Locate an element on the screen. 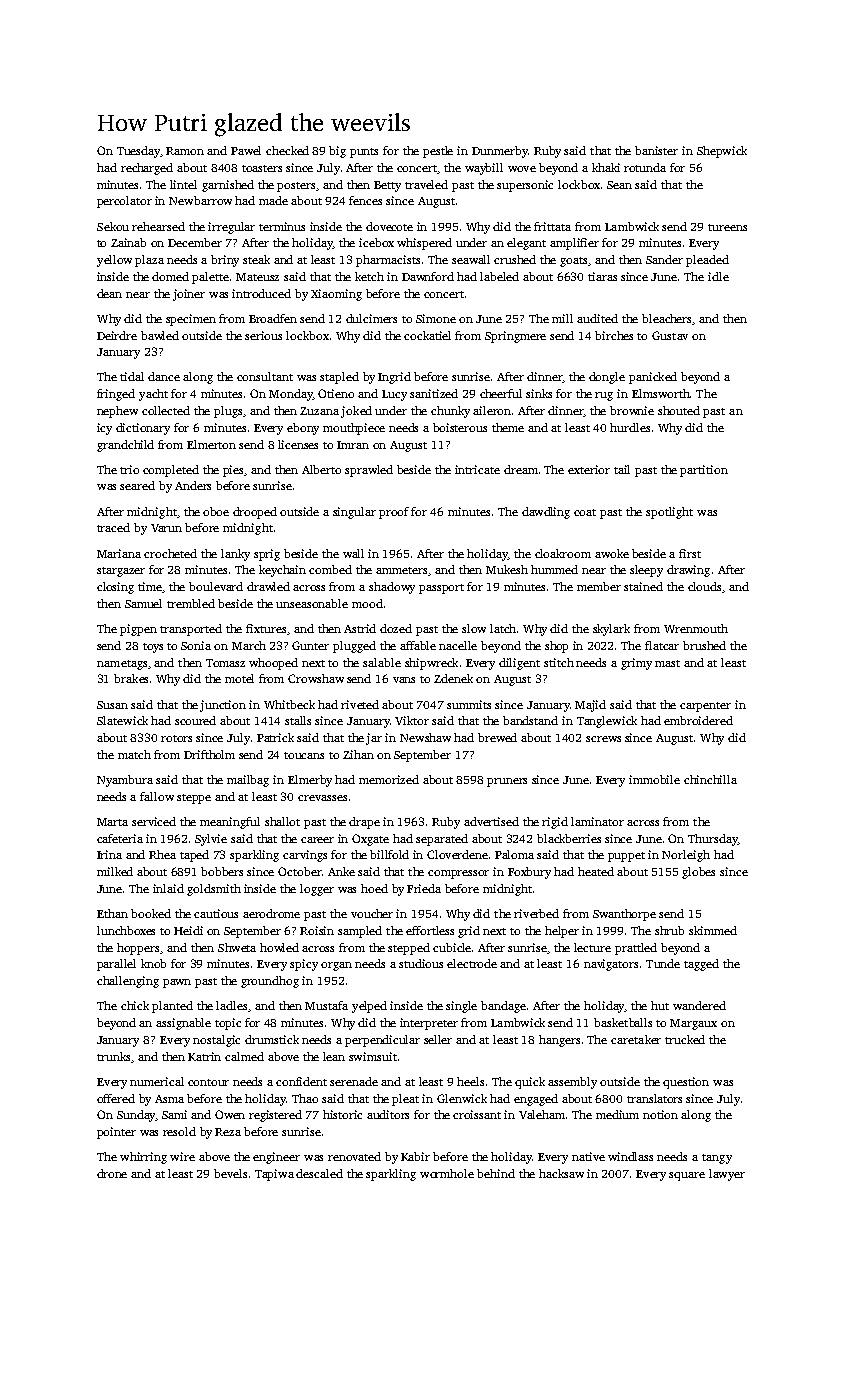 This screenshot has height=1400, width=849. Whitbeck is located at coordinates (289, 704).
